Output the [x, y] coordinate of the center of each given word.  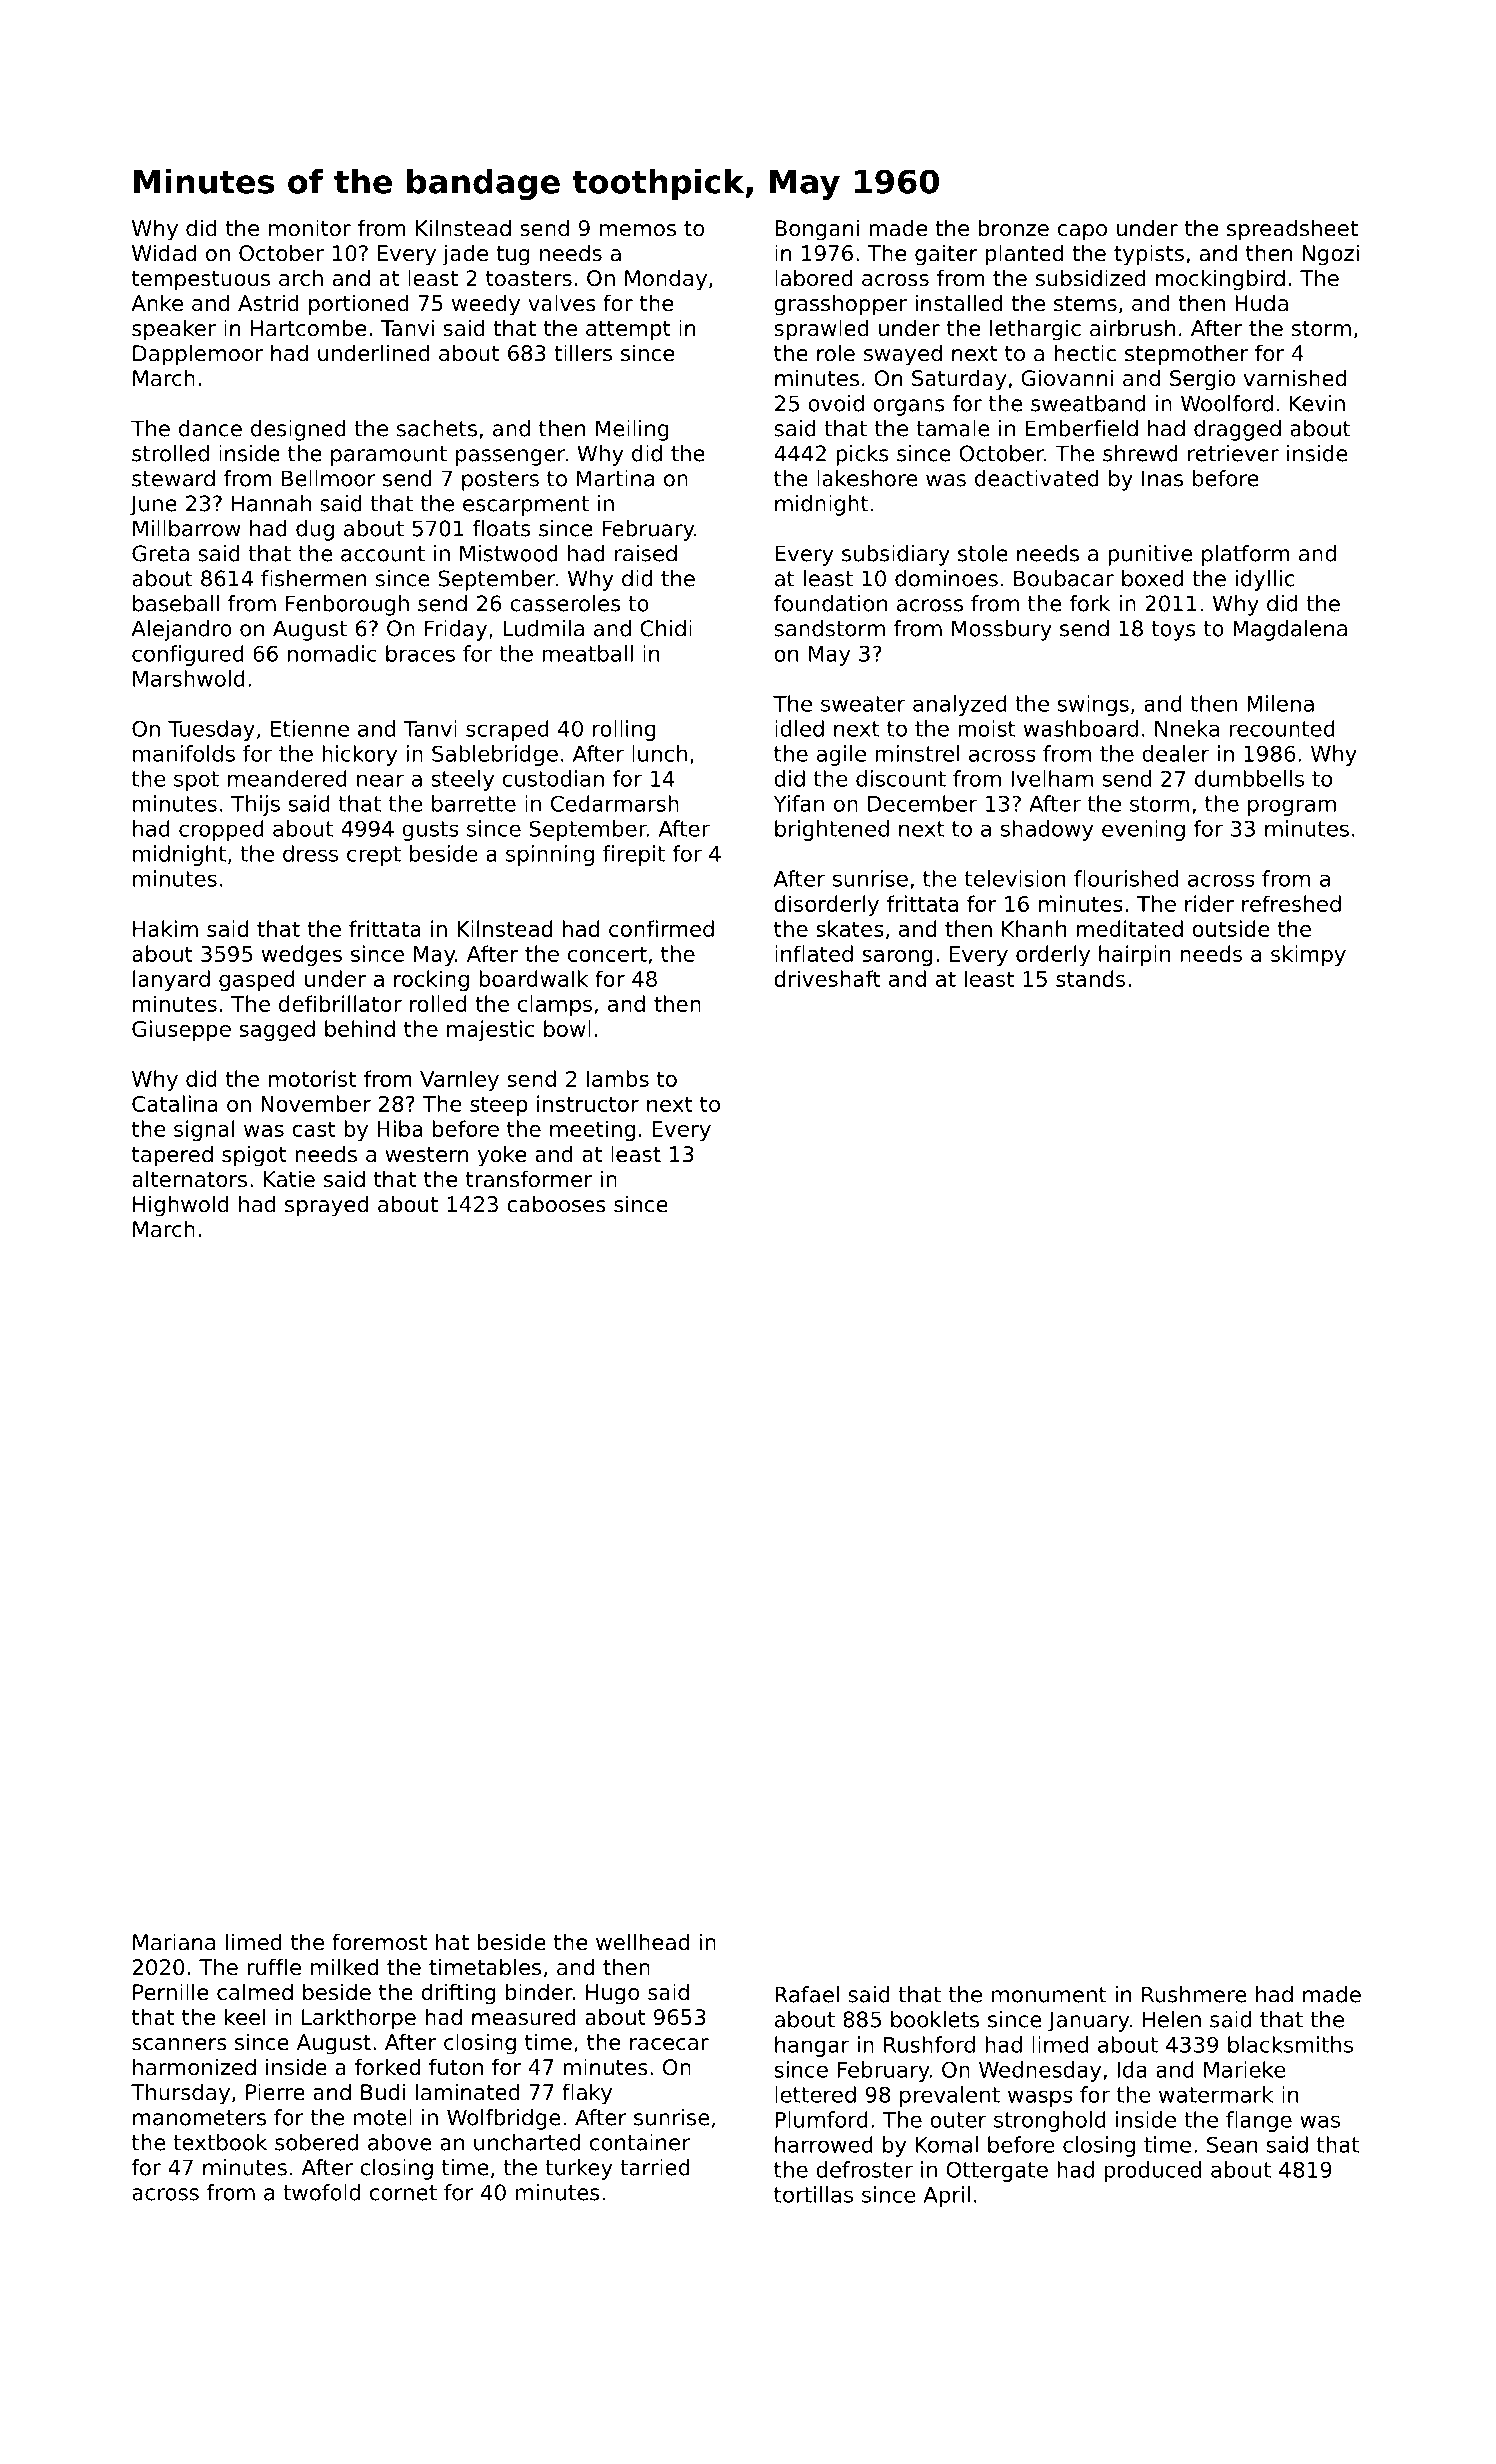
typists [1149, 255]
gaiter [946, 255]
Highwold [181, 1206]
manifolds [184, 753]
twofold [321, 2192]
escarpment [526, 506]
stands [1090, 978]
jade [465, 255]
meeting [592, 1130]
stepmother [1186, 355]
